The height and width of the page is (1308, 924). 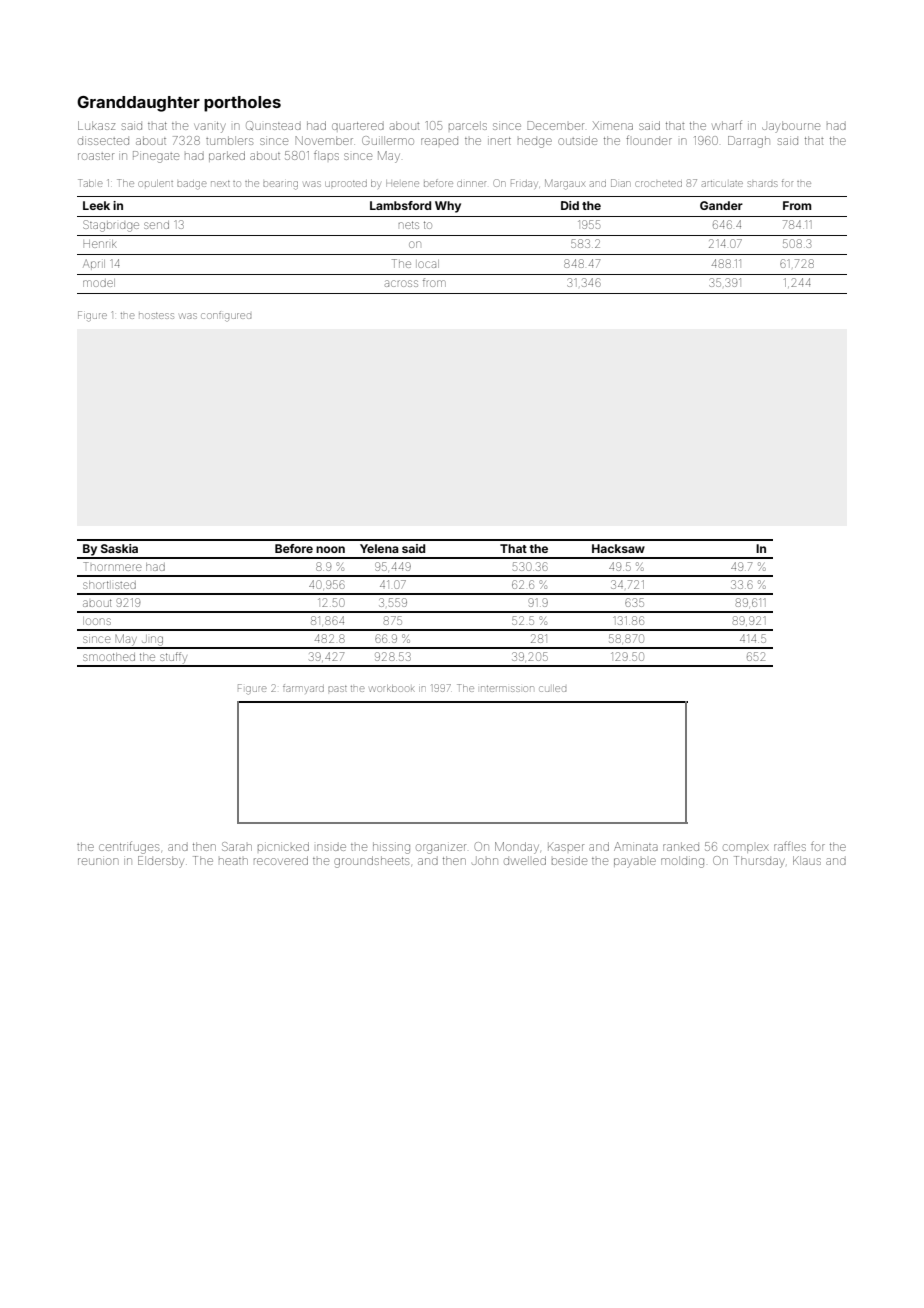 What do you see at coordinates (721, 205) in the page?
I see `Gander` at bounding box center [721, 205].
